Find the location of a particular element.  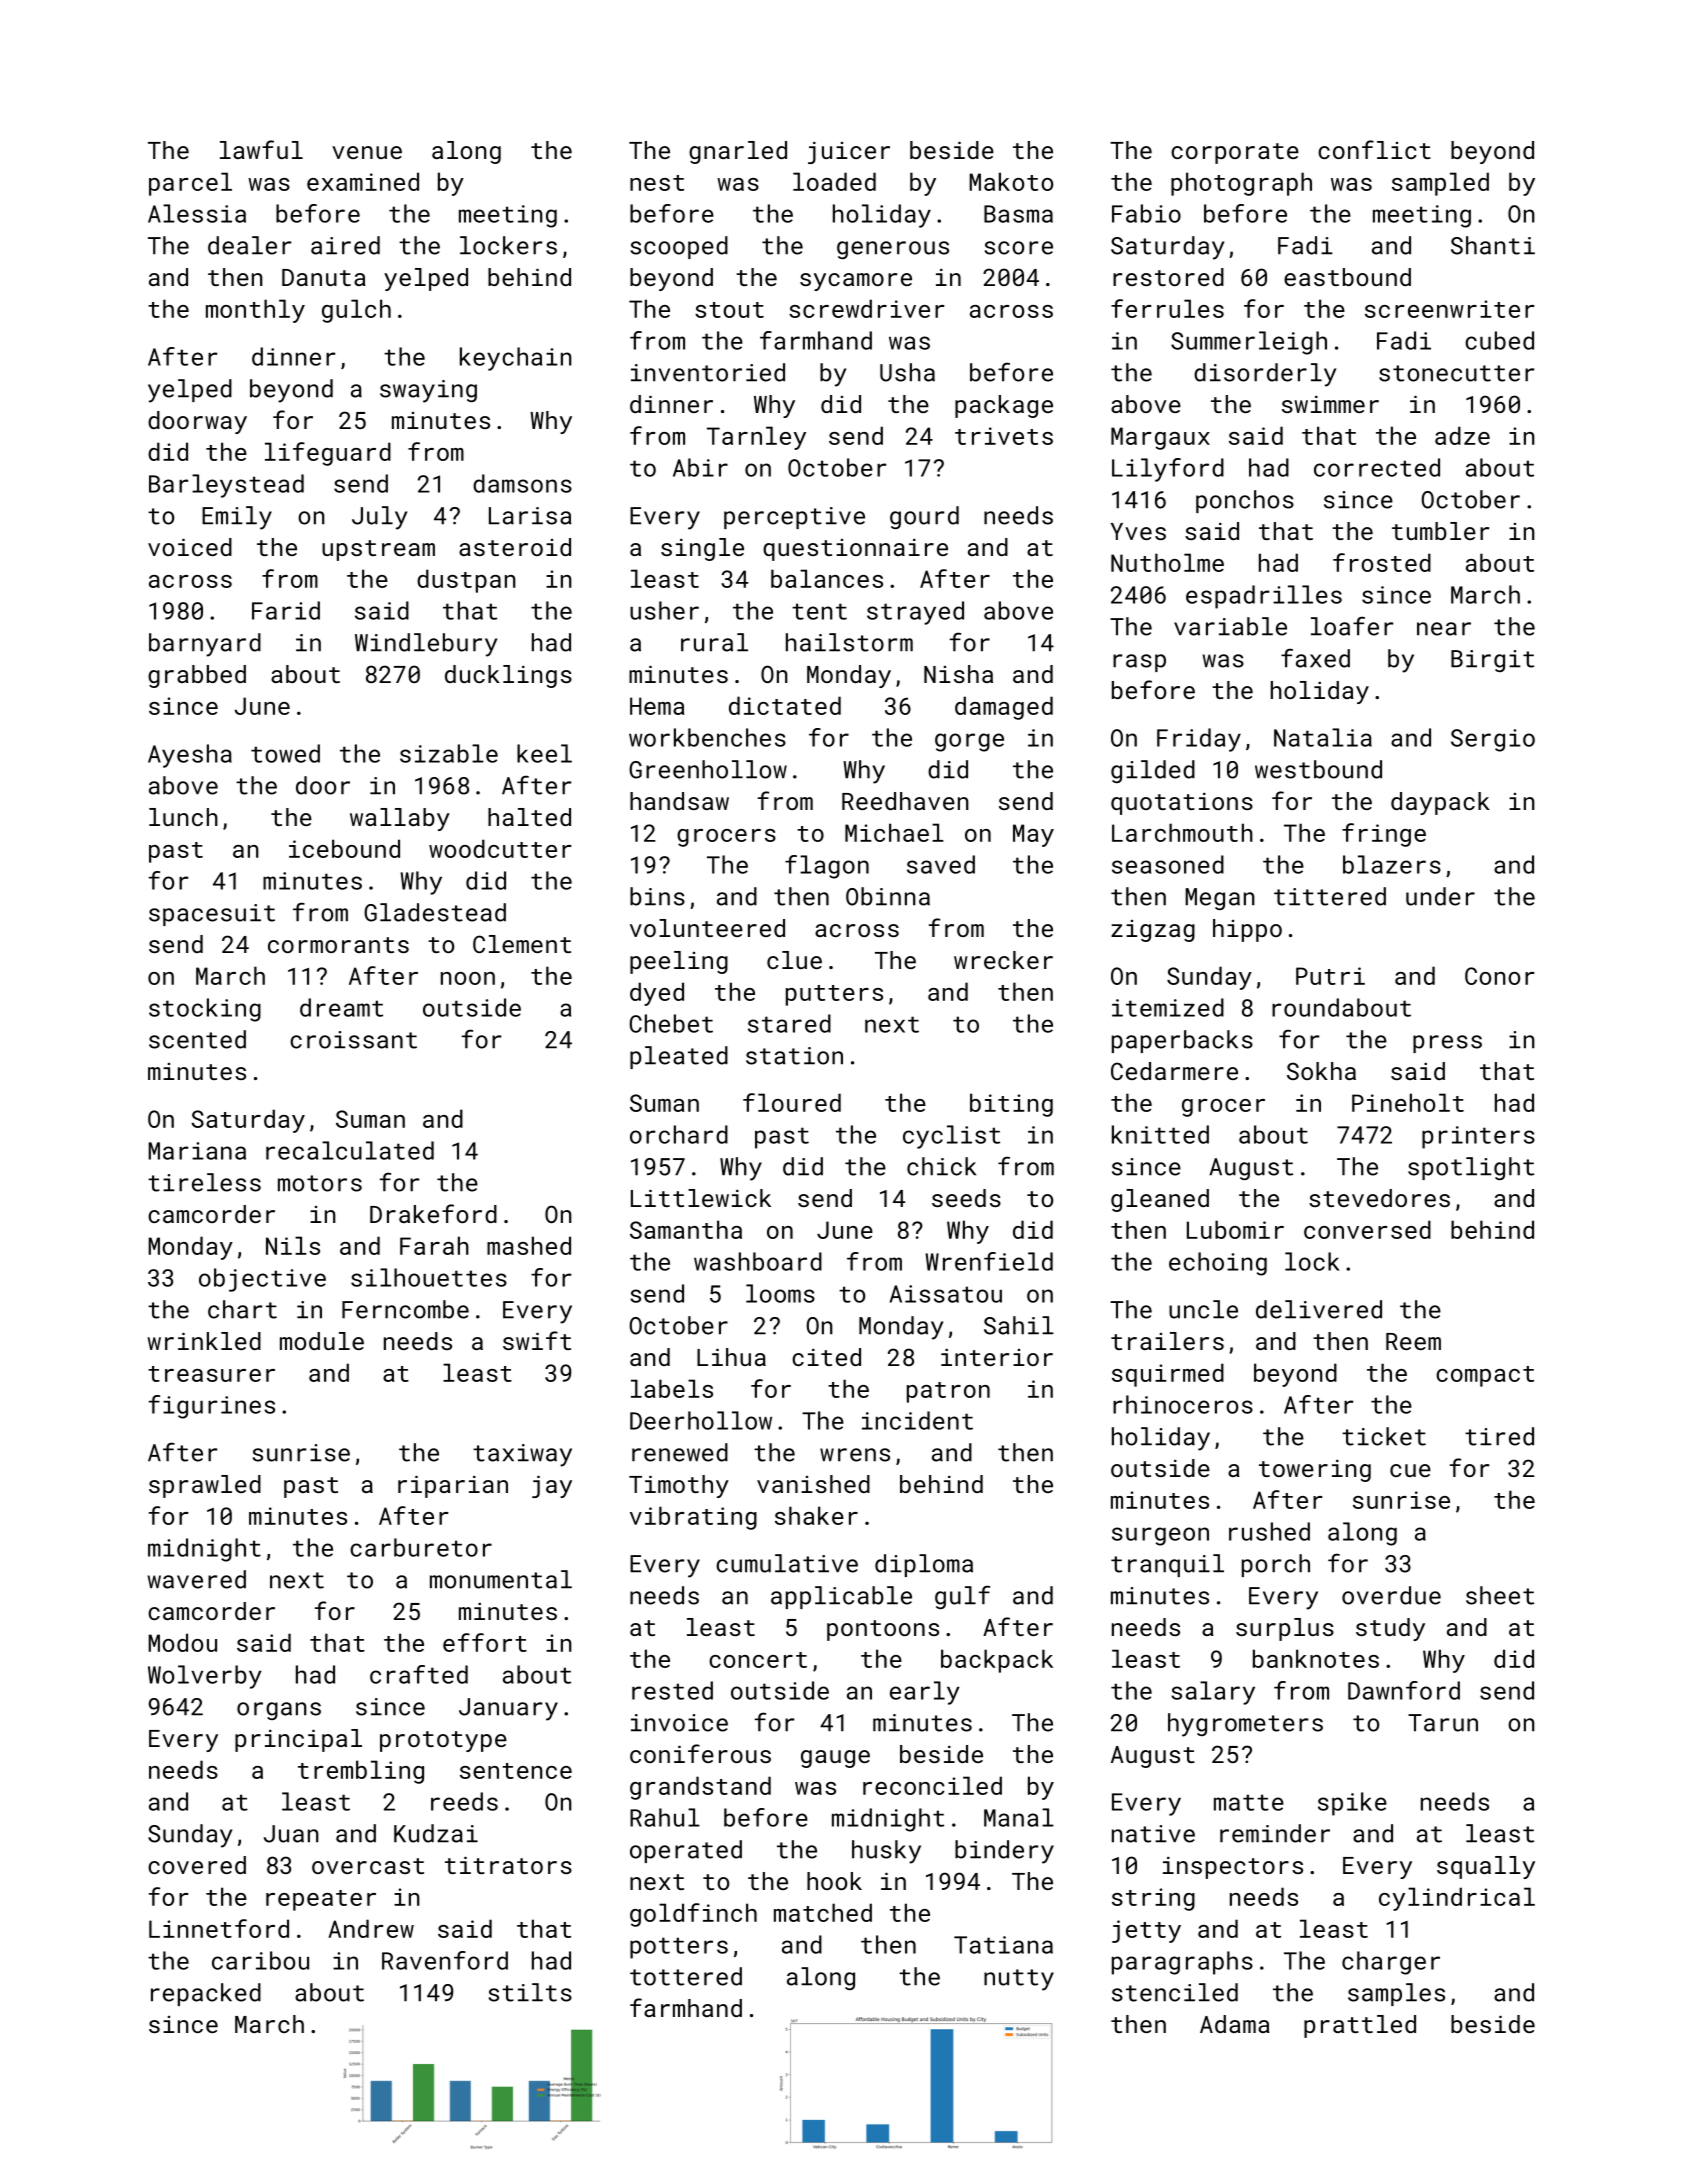

overdue is located at coordinates (1391, 1595).
